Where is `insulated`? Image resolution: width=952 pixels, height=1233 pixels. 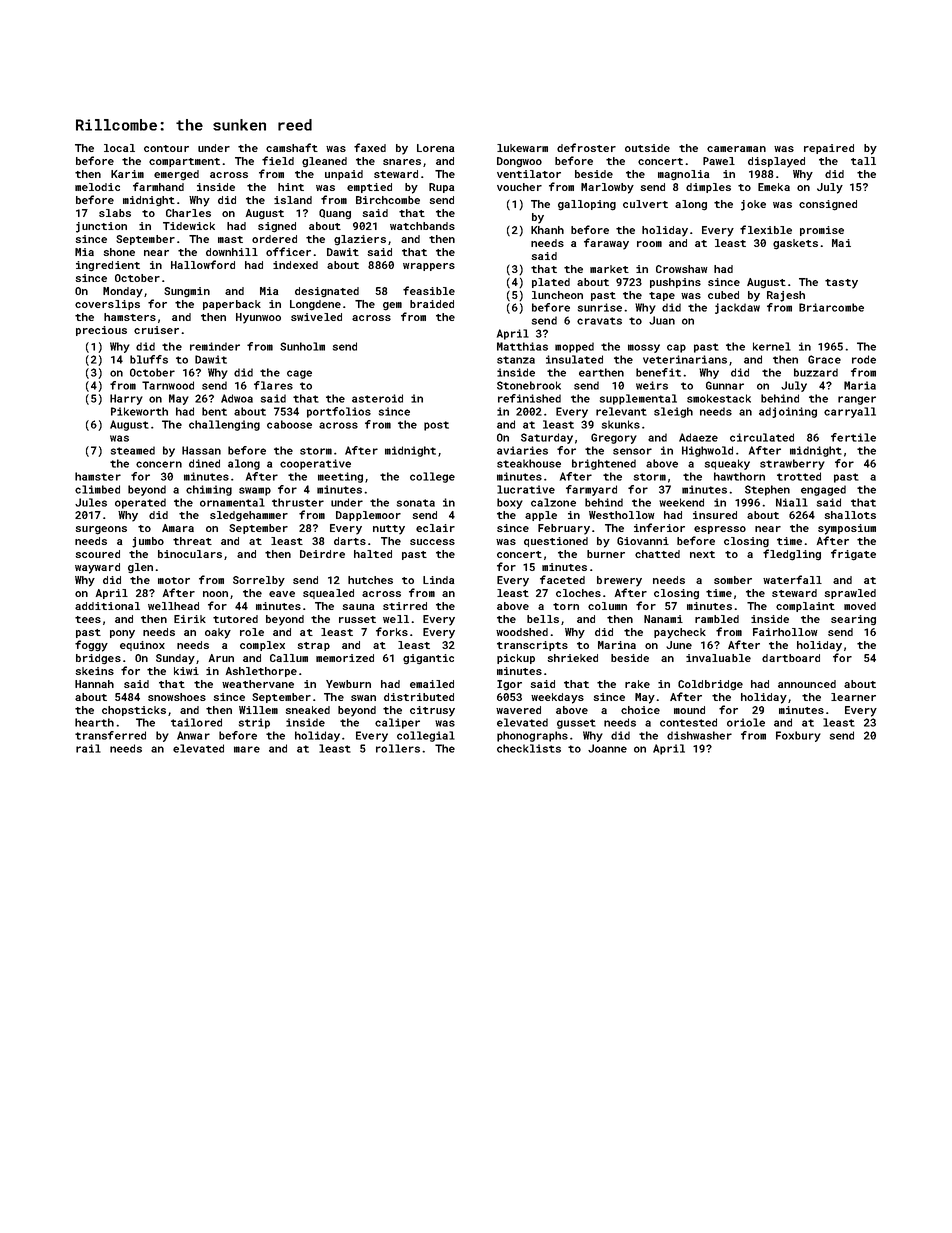
insulated is located at coordinates (574, 359).
